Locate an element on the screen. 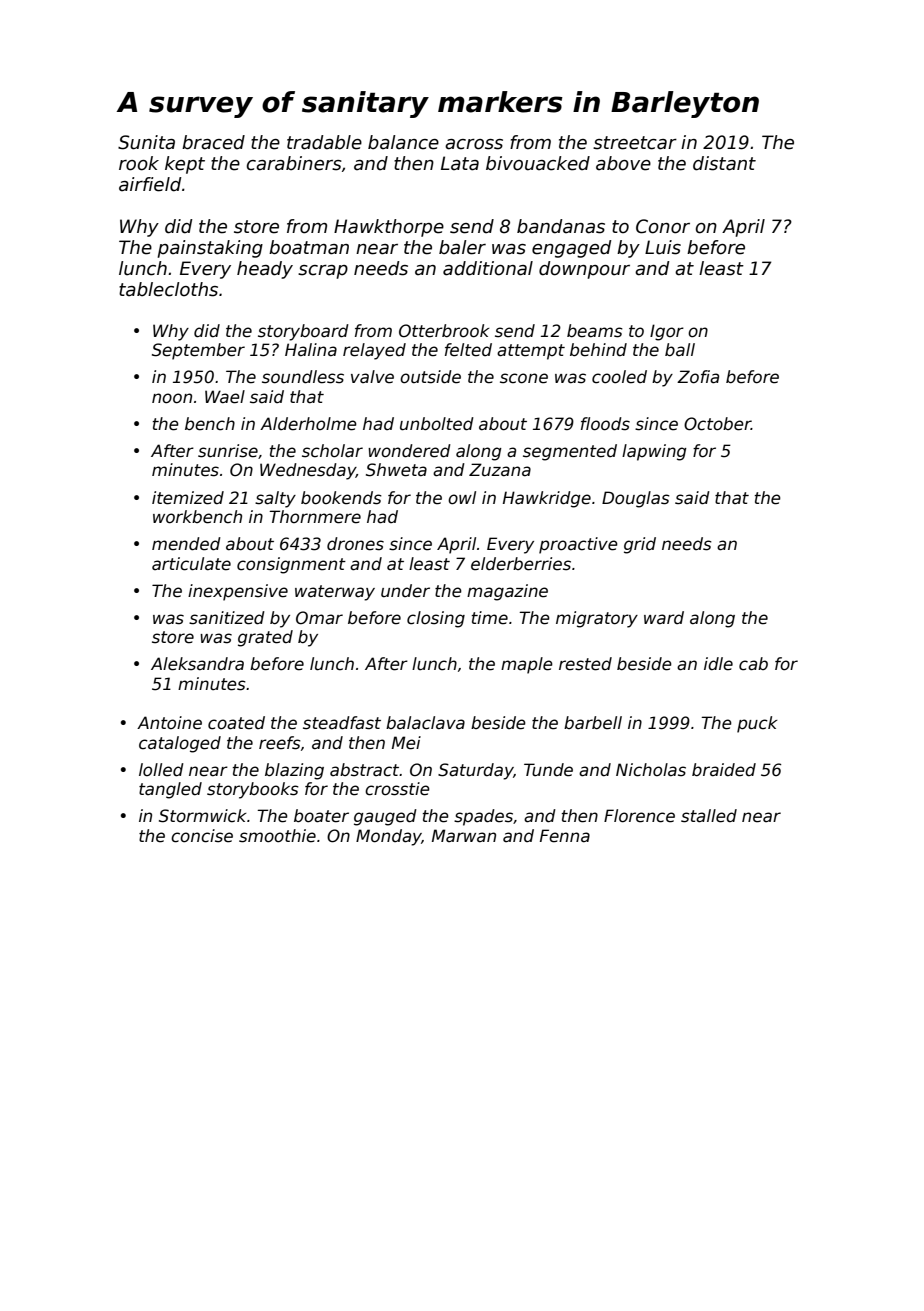 The width and height of the screenshot is (924, 1311). across is located at coordinates (474, 144).
